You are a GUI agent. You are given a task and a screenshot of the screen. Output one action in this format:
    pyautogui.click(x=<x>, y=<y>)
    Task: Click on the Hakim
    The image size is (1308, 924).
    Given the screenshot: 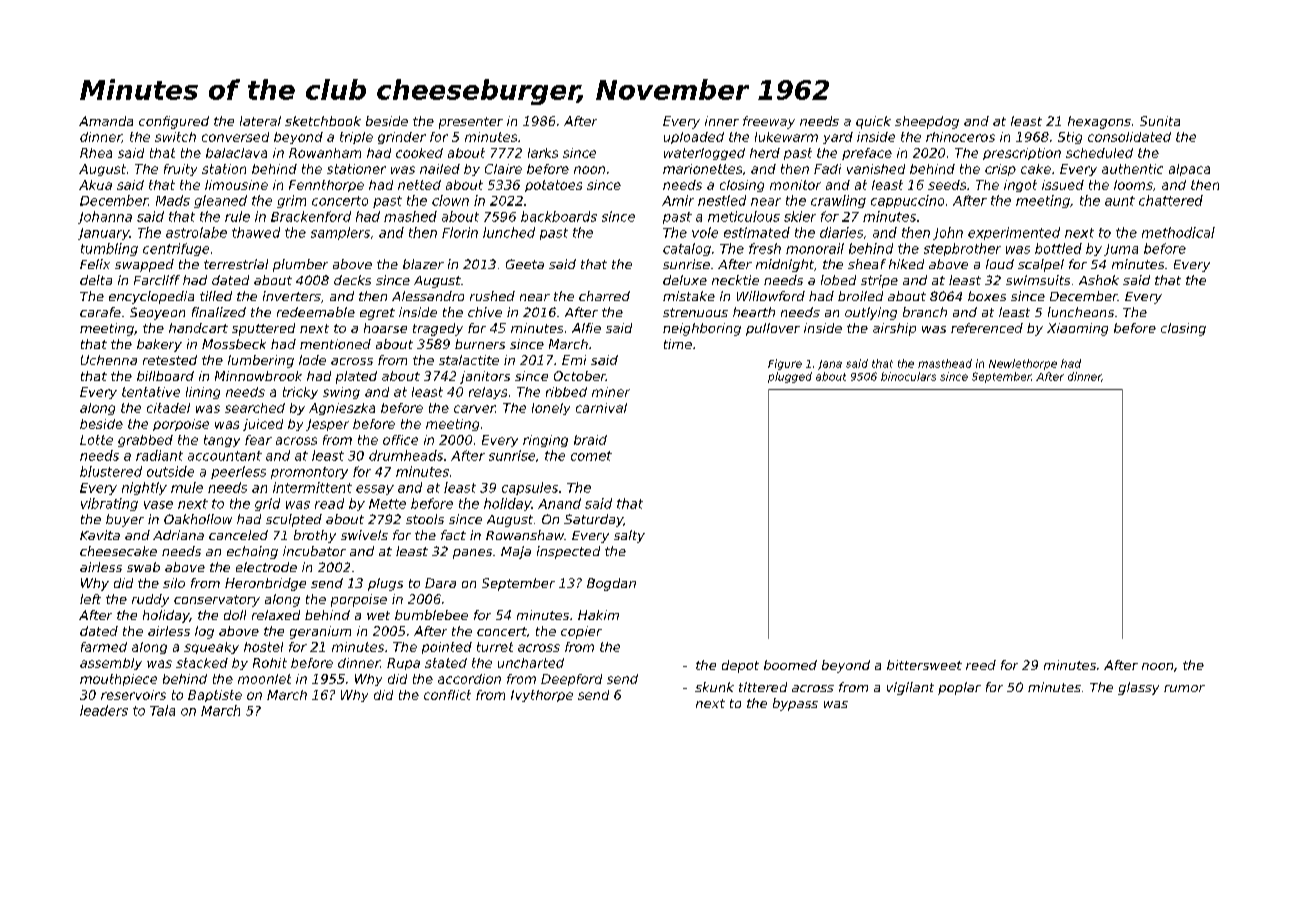 What is the action you would take?
    pyautogui.click(x=598, y=615)
